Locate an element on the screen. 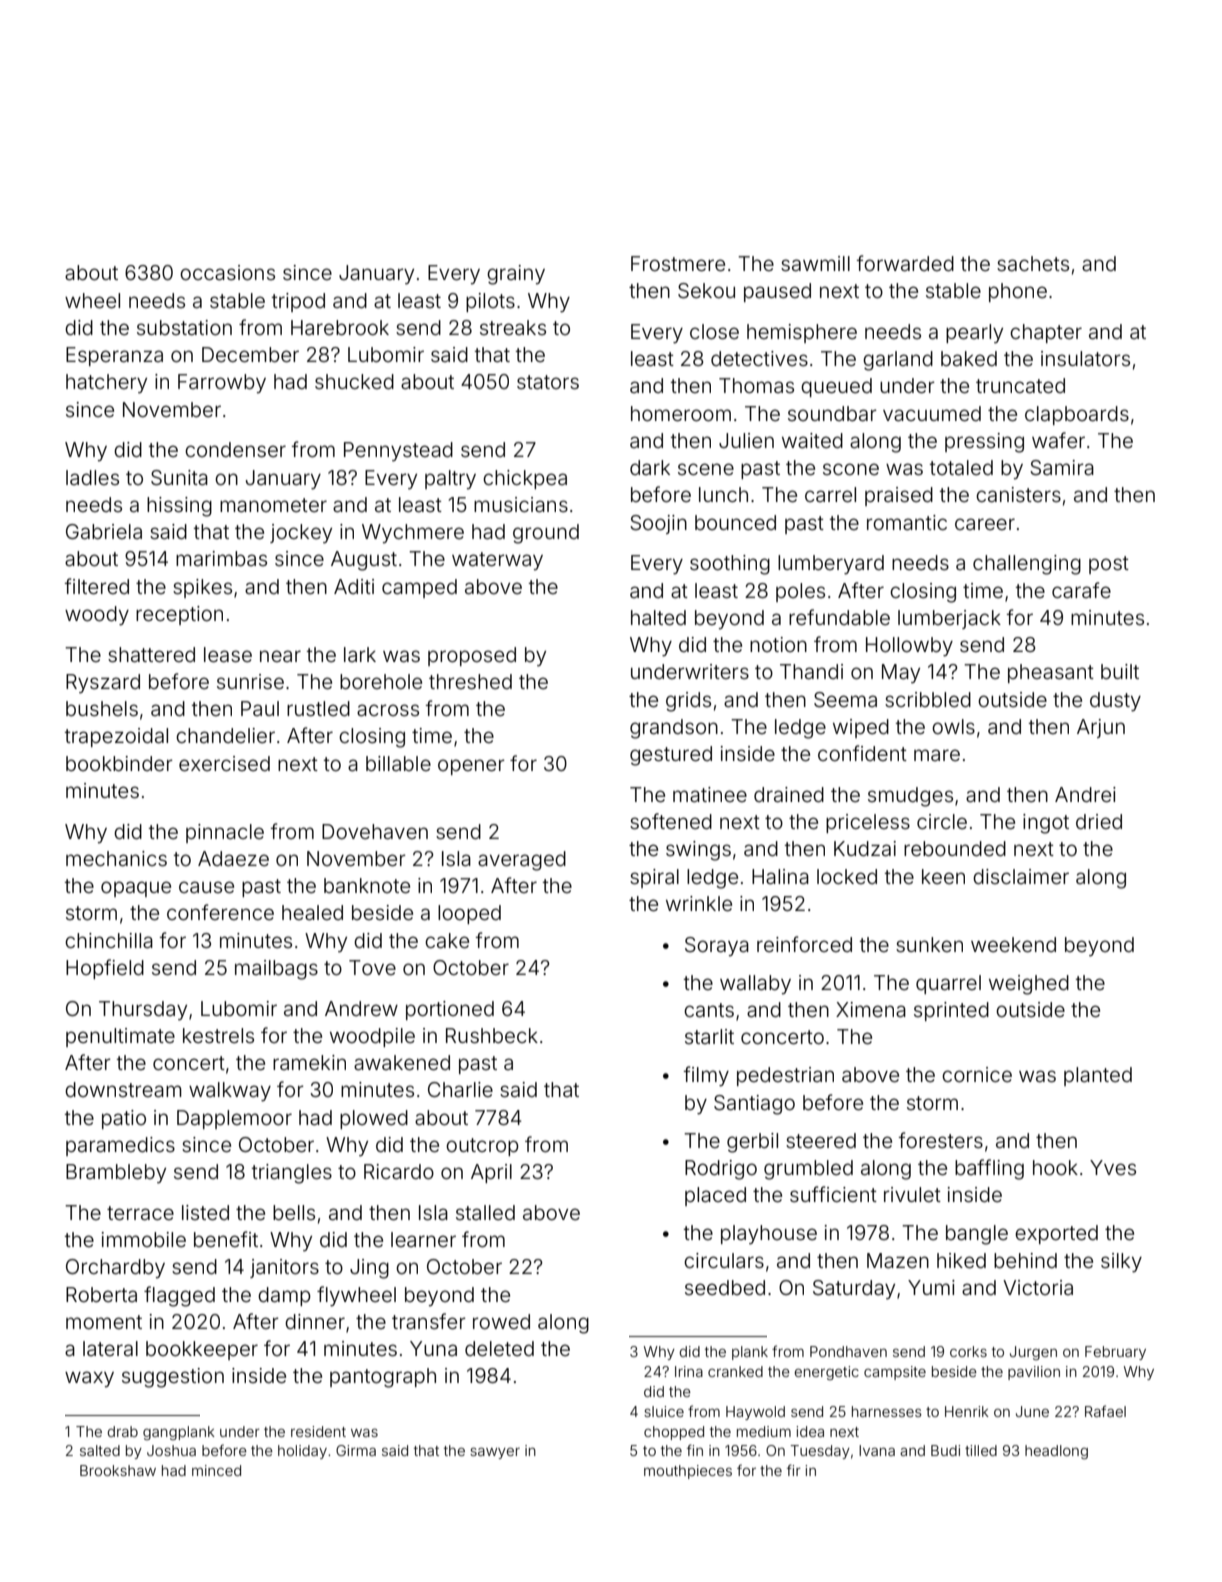  cants is located at coordinates (709, 1010).
